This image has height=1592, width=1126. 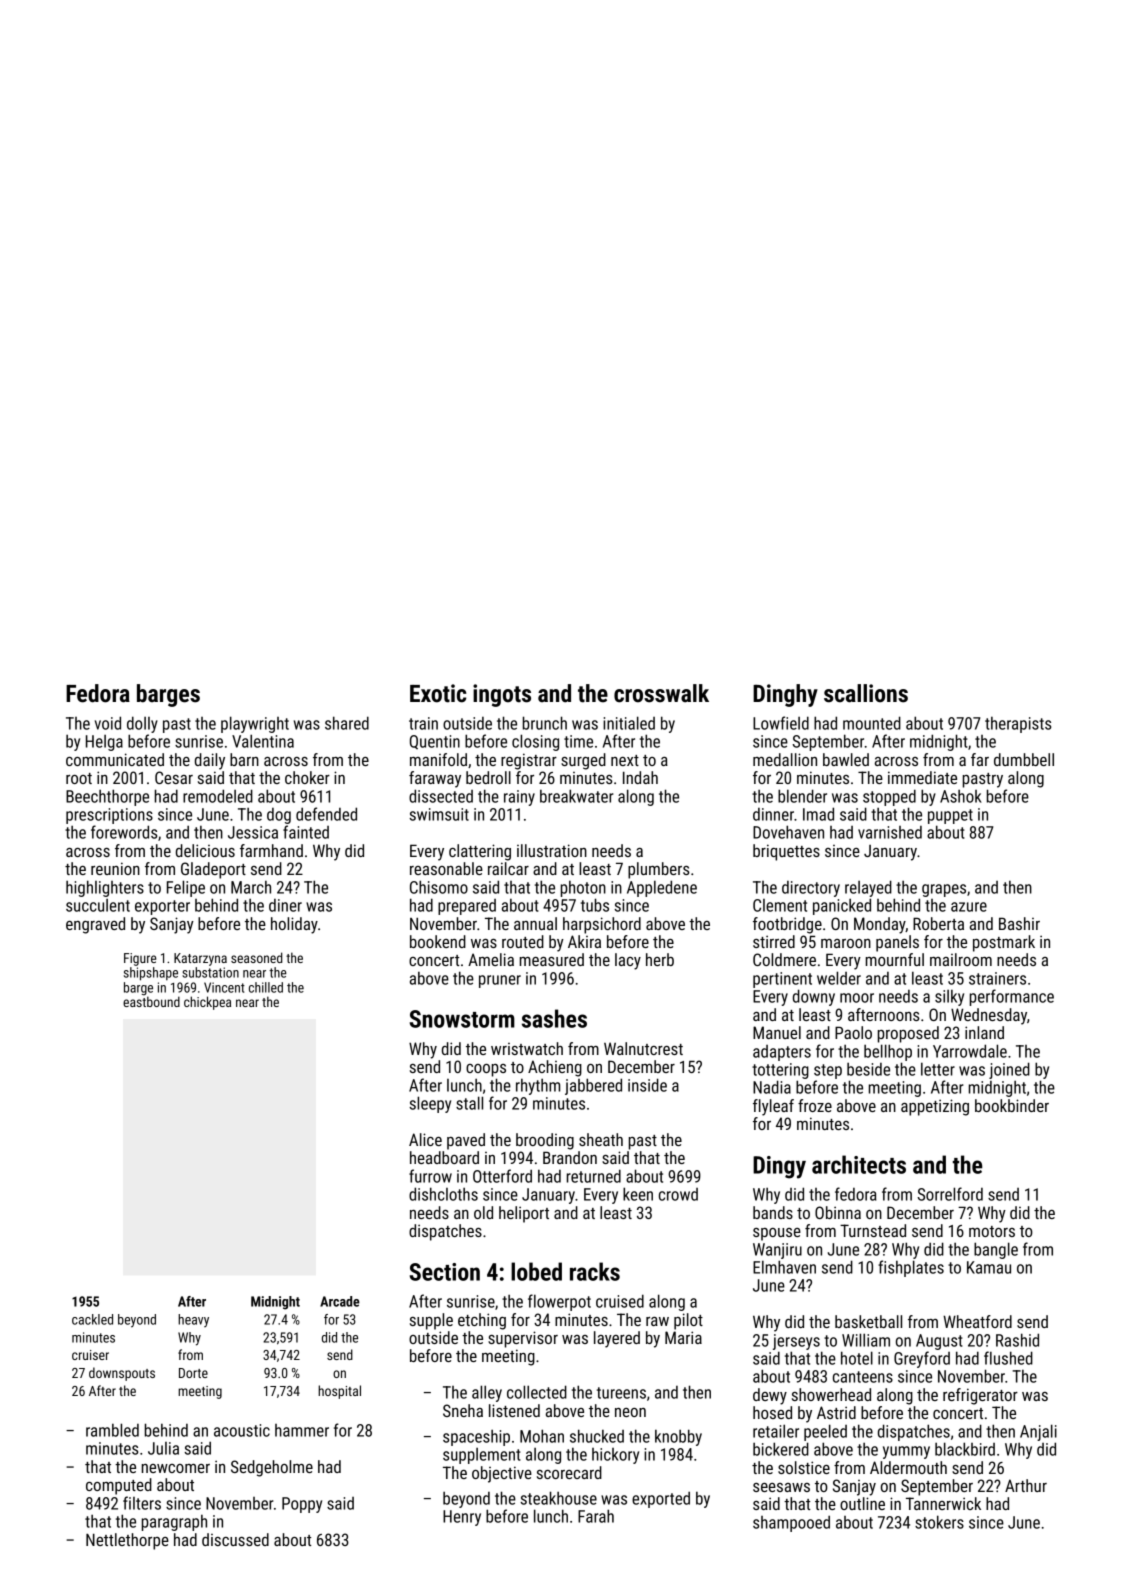 What do you see at coordinates (92, 1319) in the image?
I see `cackled` at bounding box center [92, 1319].
